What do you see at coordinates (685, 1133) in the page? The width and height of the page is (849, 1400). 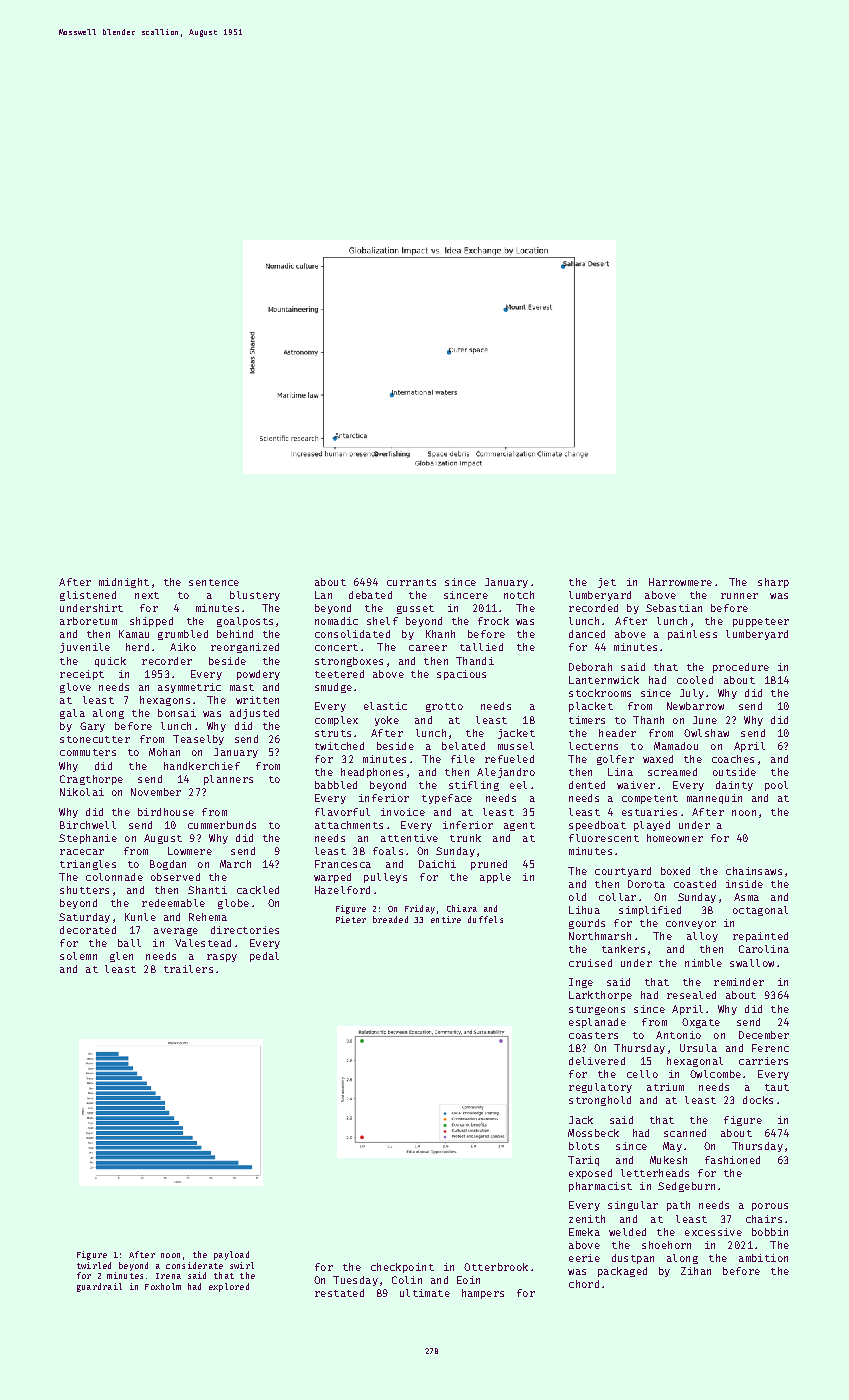 I see `scanned` at bounding box center [685, 1133].
